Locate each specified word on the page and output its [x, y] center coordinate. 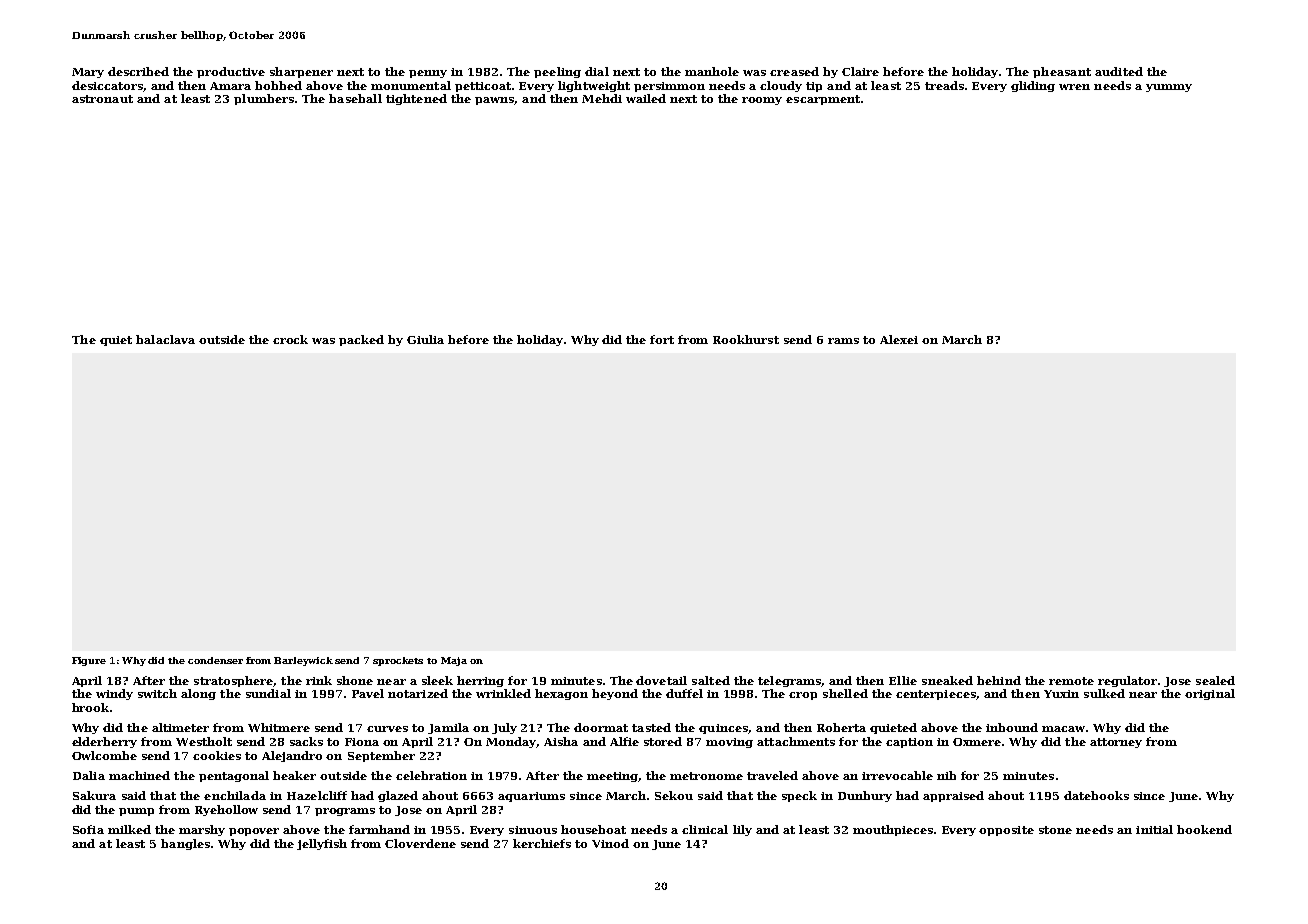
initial [1154, 829]
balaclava [165, 339]
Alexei [899, 339]
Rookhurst [746, 339]
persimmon [669, 87]
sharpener [301, 72]
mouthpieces [893, 830]
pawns [494, 101]
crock [290, 339]
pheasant [1062, 72]
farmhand [379, 829]
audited [1119, 71]
